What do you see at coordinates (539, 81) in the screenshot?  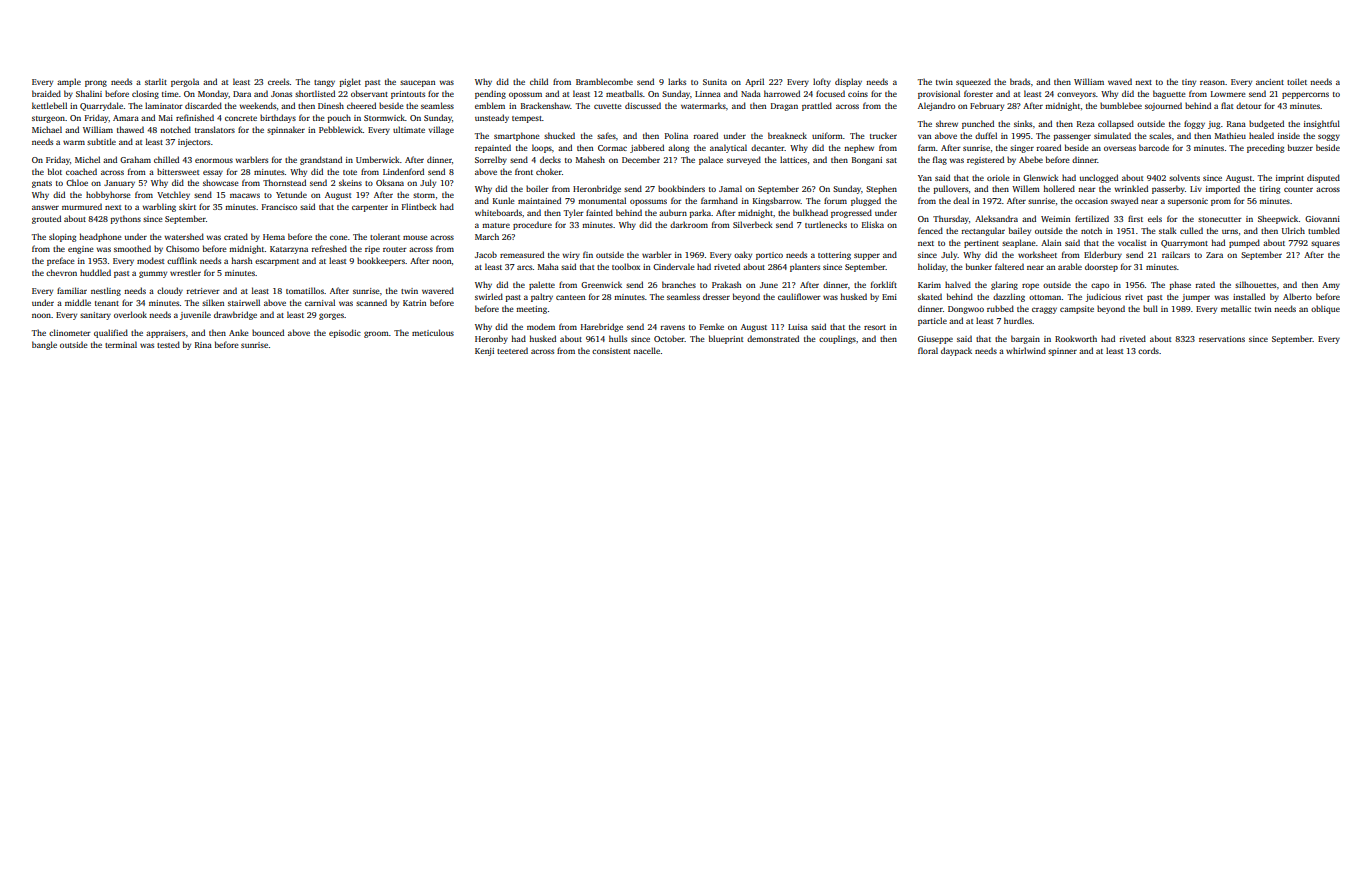 I see `child` at bounding box center [539, 81].
